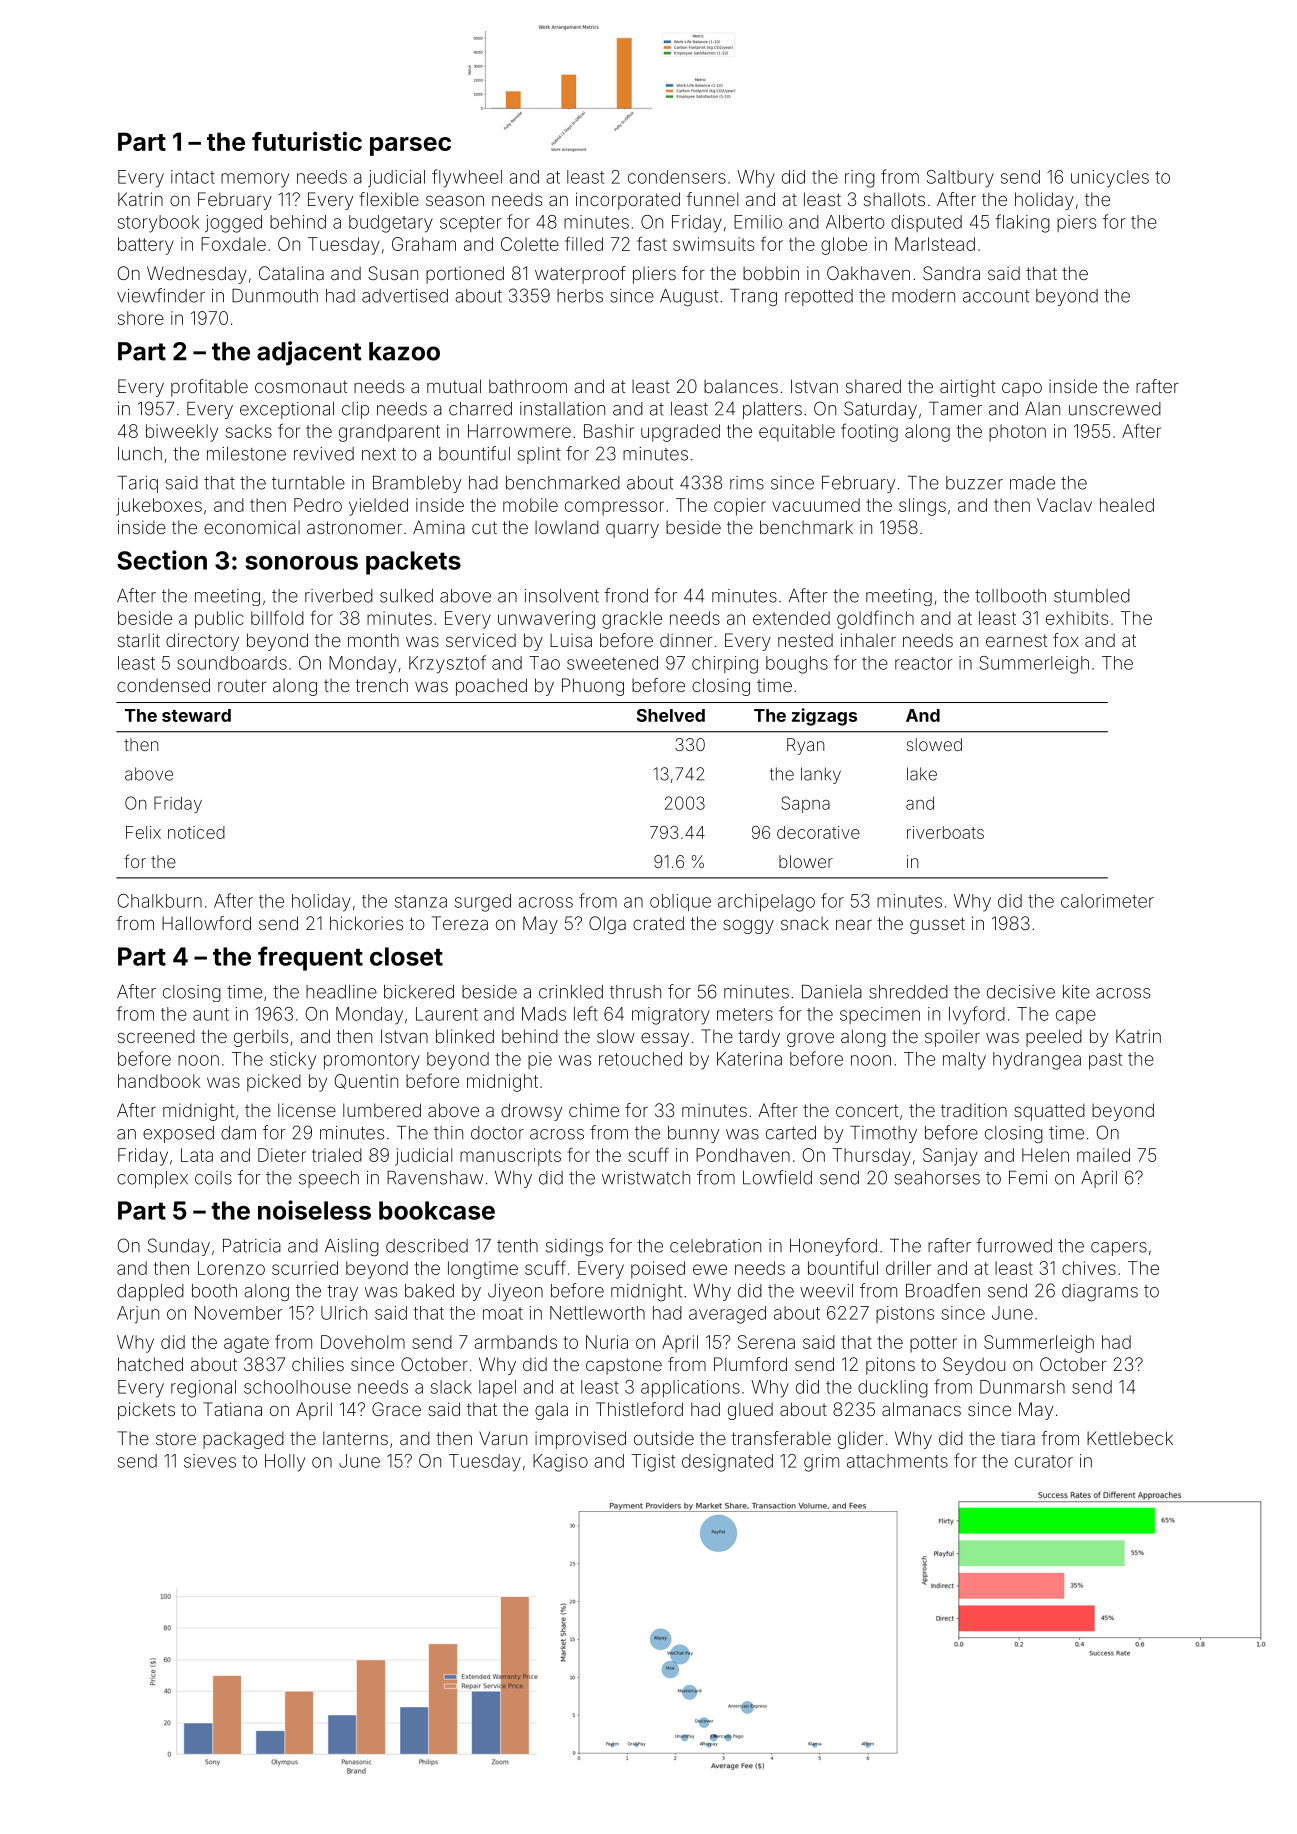  Describe the element at coordinates (1127, 505) in the screenshot. I see `healed` at that location.
